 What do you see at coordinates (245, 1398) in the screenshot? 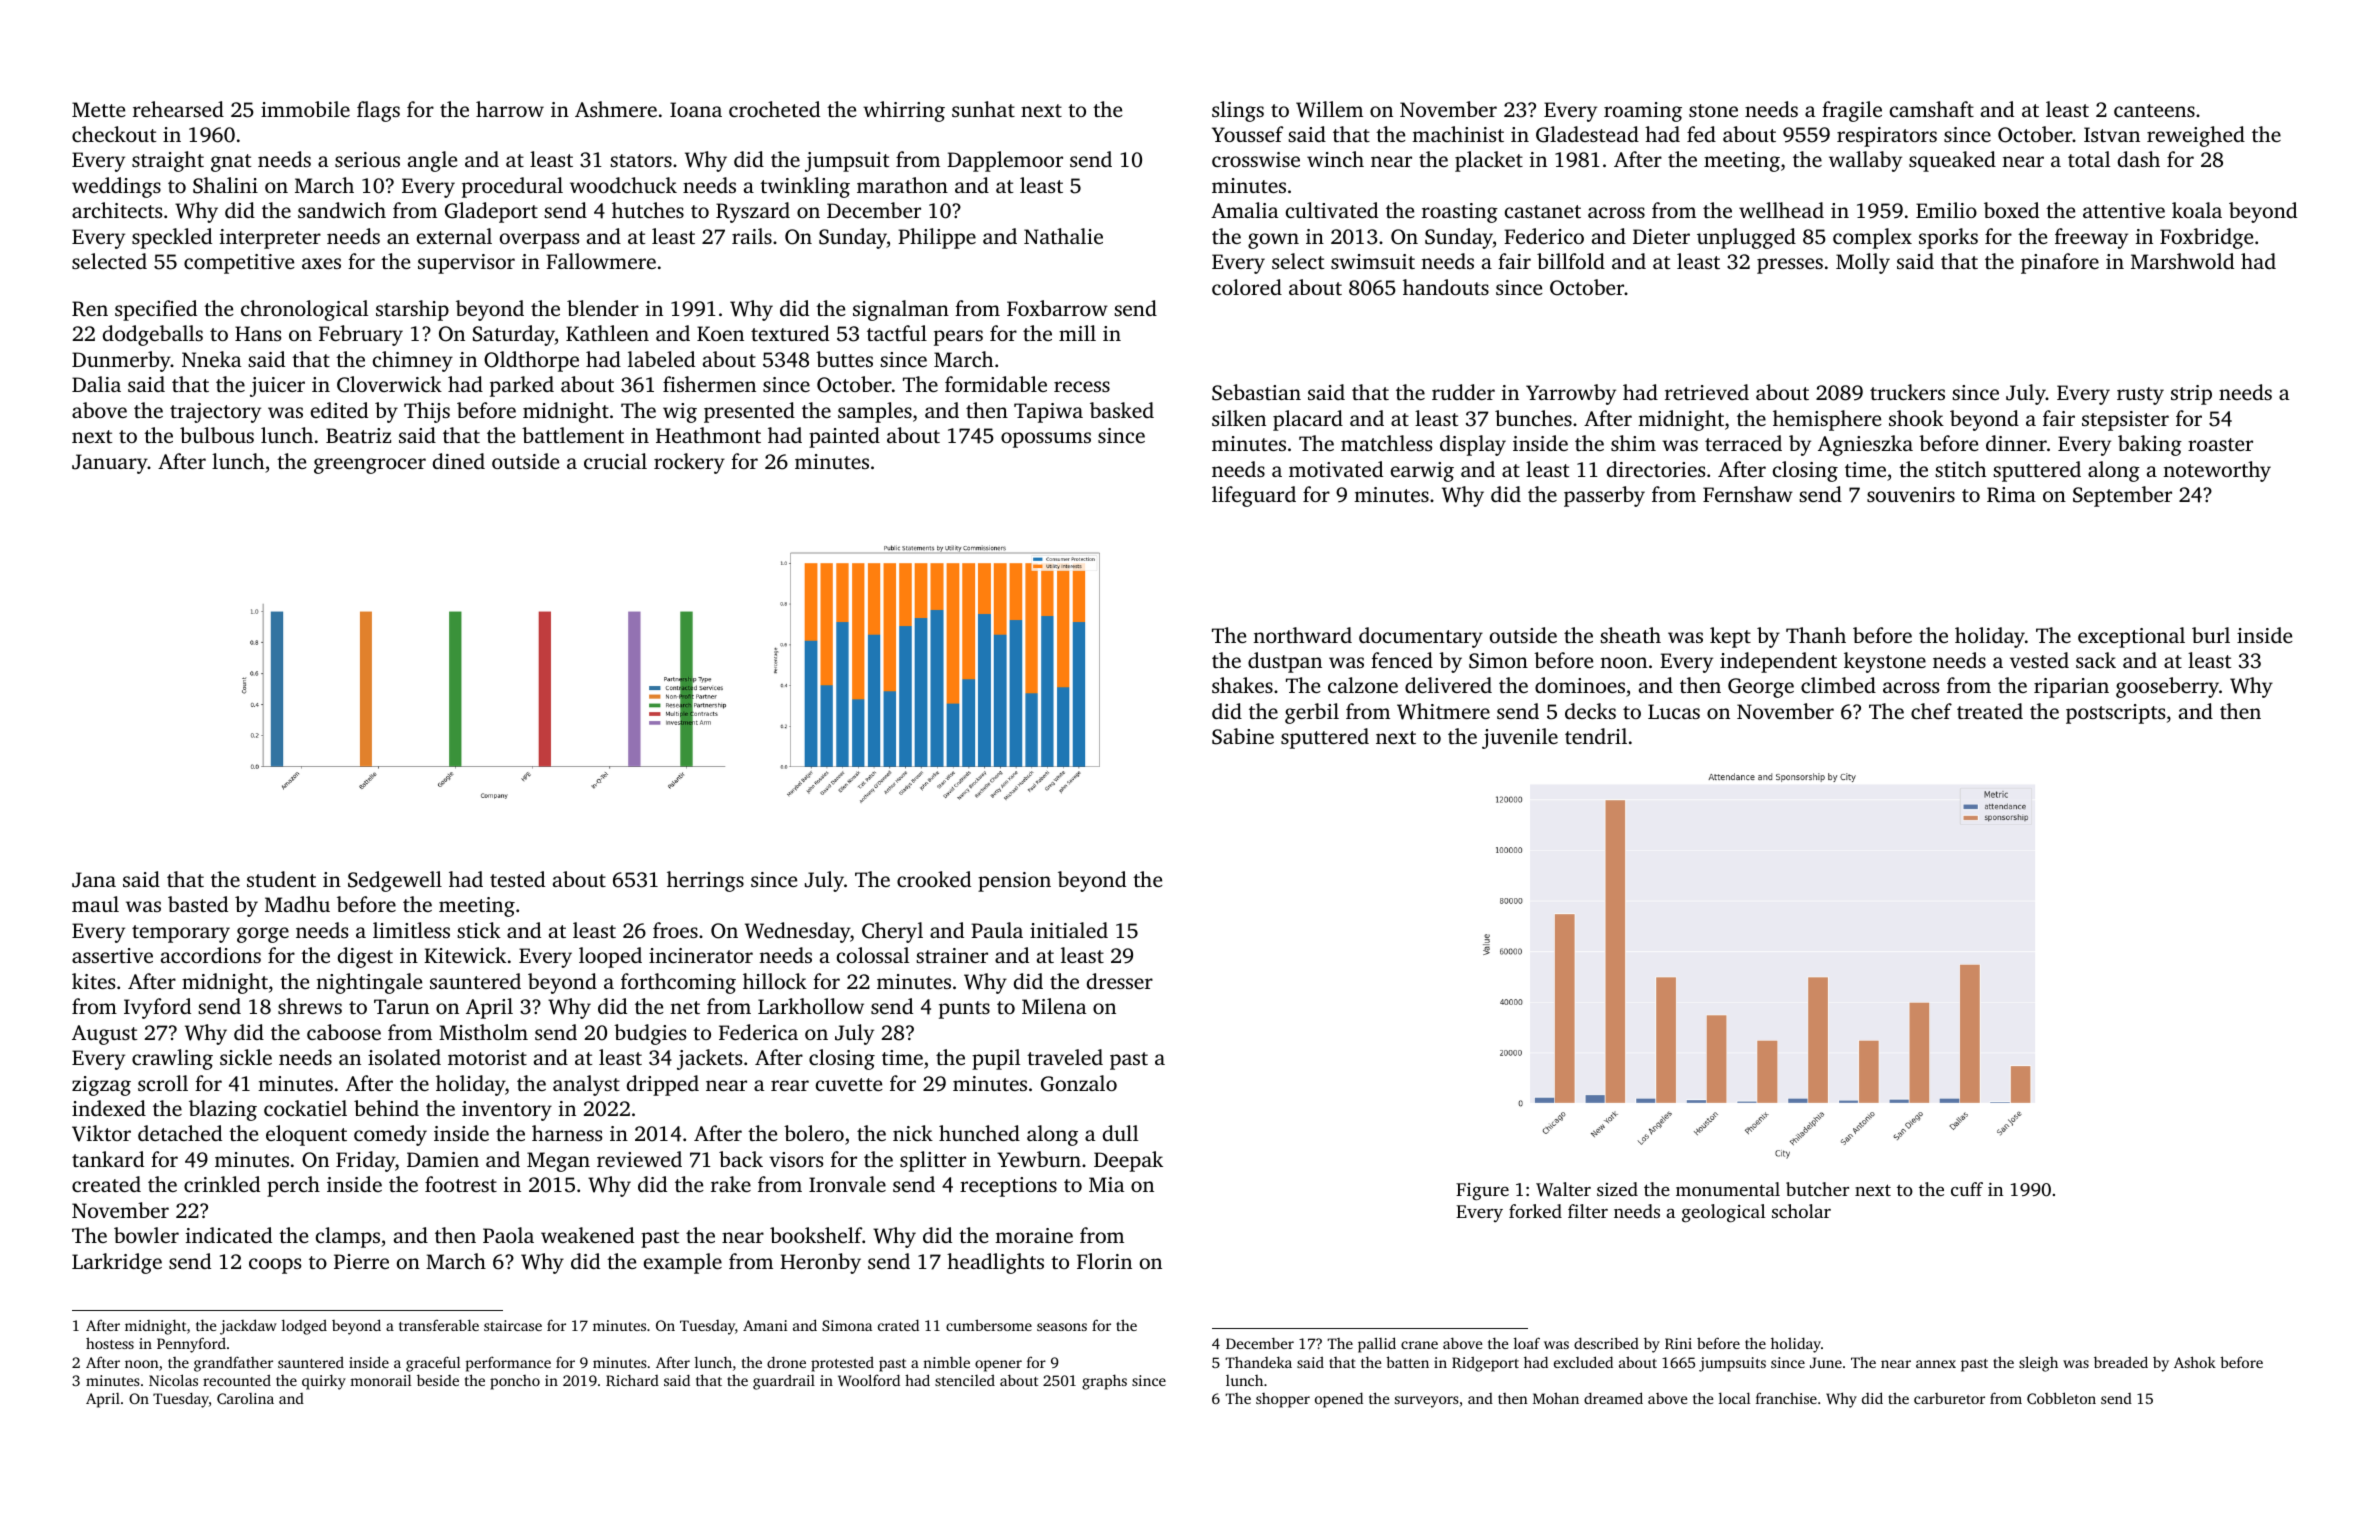
I see `Carolina` at bounding box center [245, 1398].
